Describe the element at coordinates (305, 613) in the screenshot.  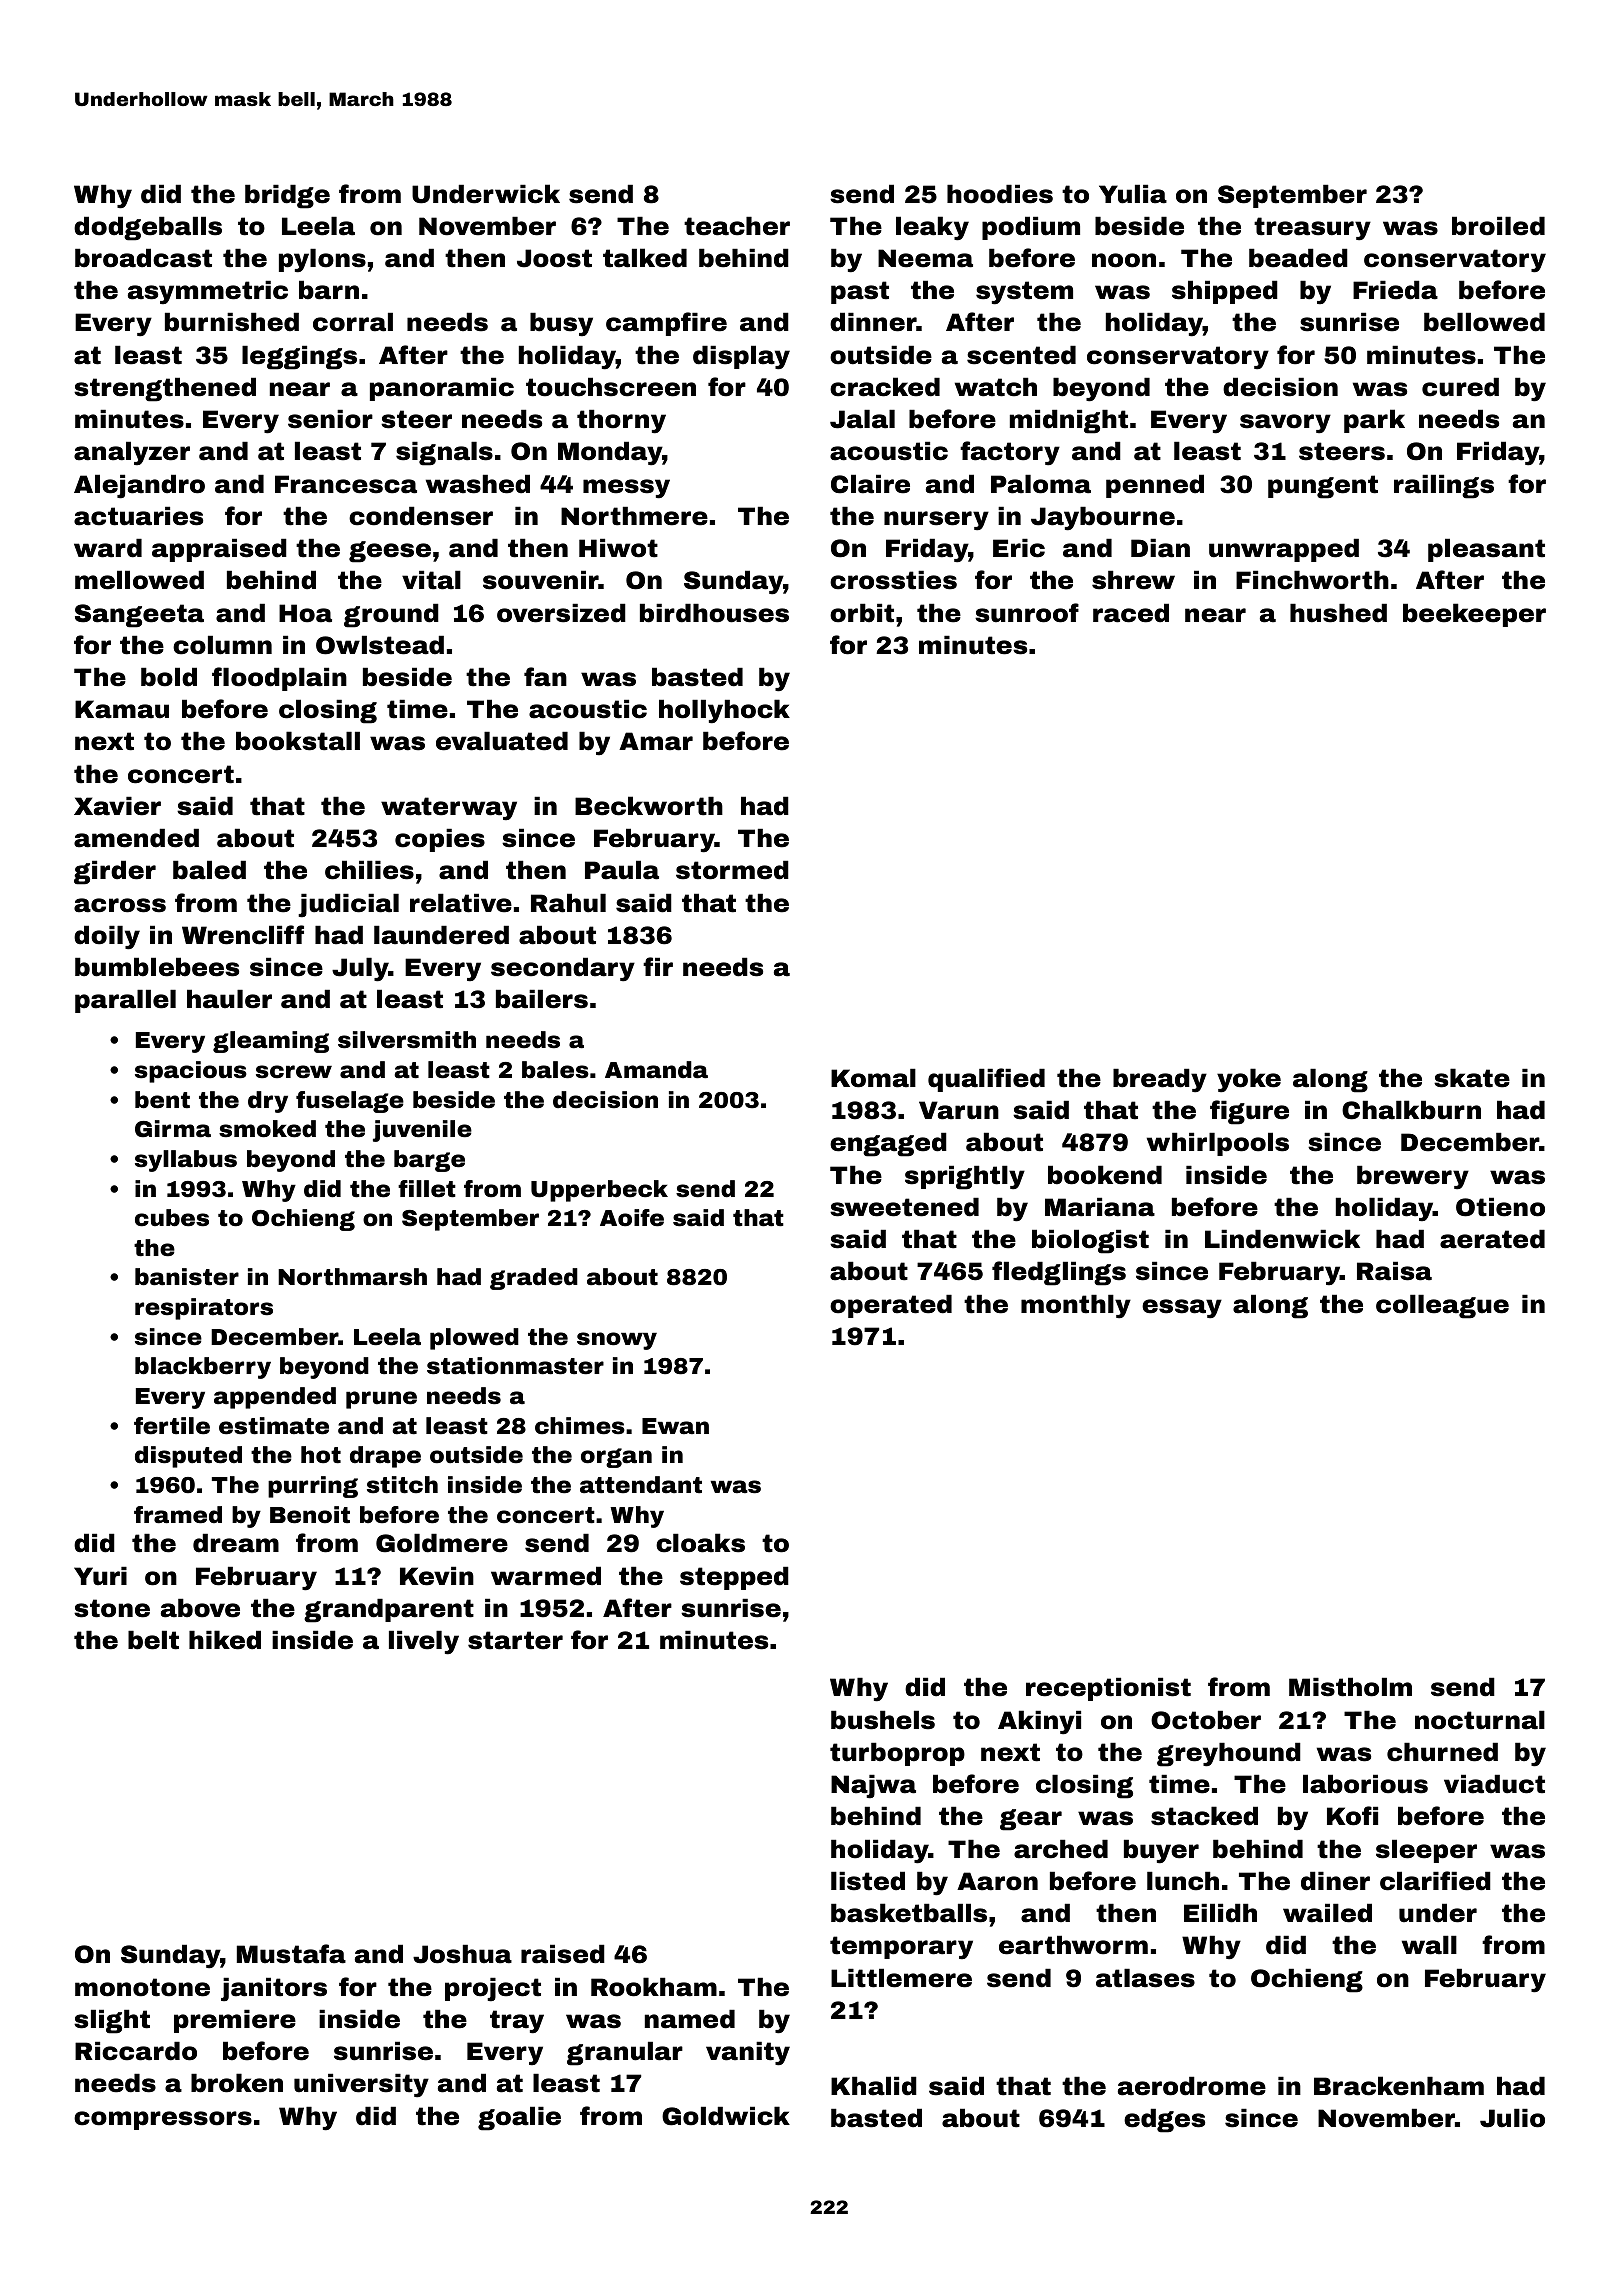
I see `Hoa` at that location.
